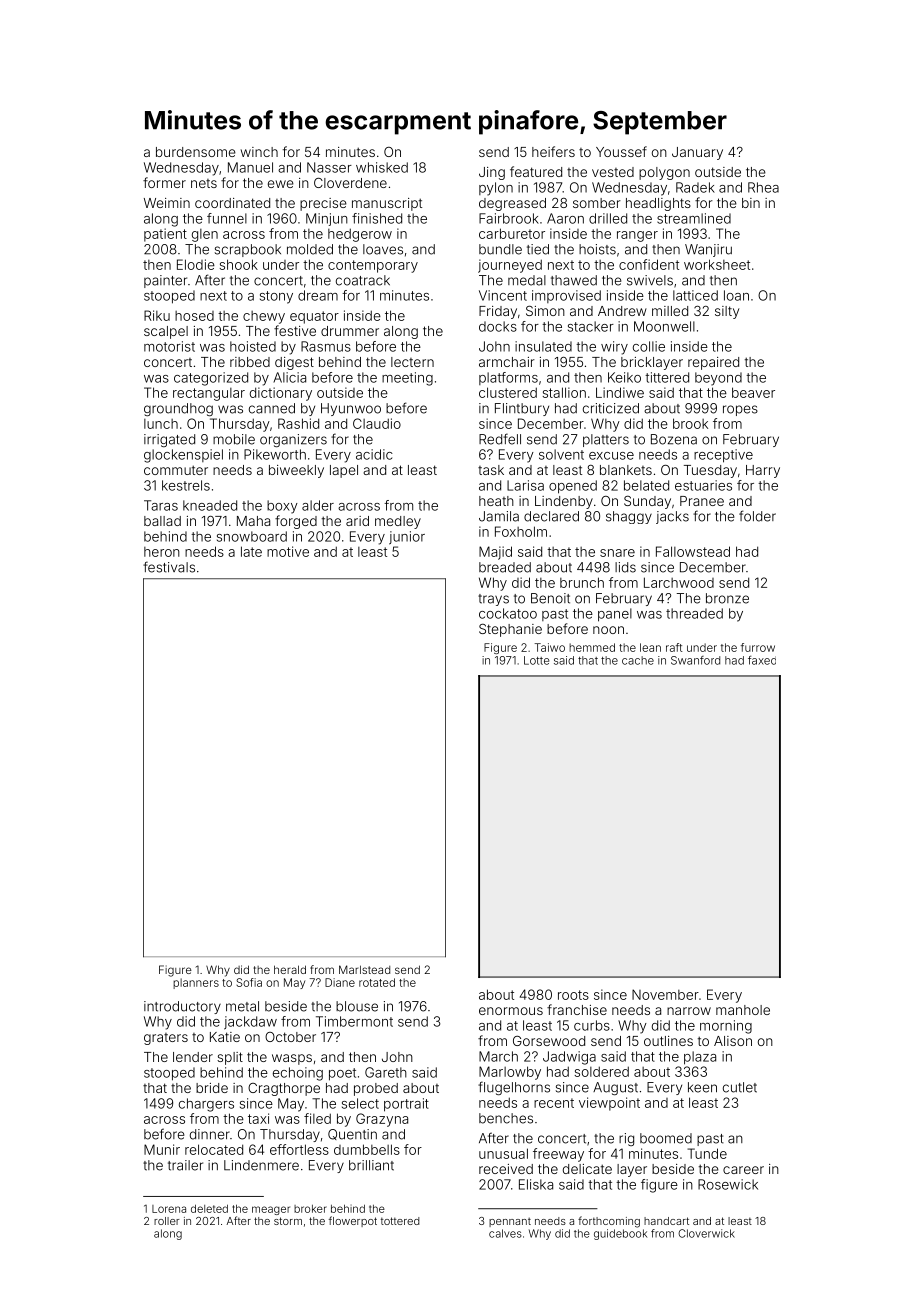 This screenshot has height=1314, width=924. Describe the element at coordinates (753, 392) in the screenshot. I see `beaver` at that location.
